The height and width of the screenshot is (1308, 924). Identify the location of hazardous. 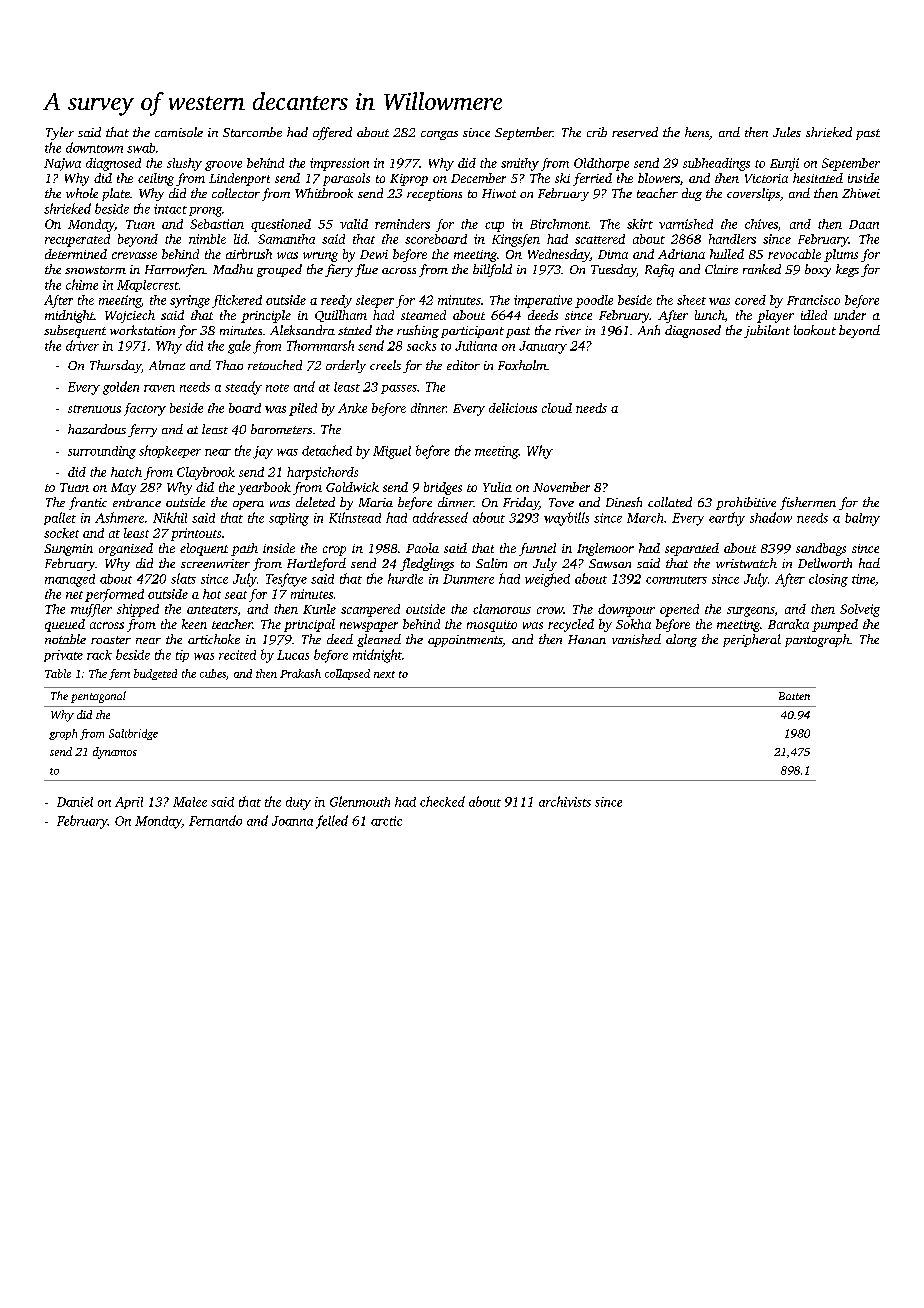
(97, 429).
